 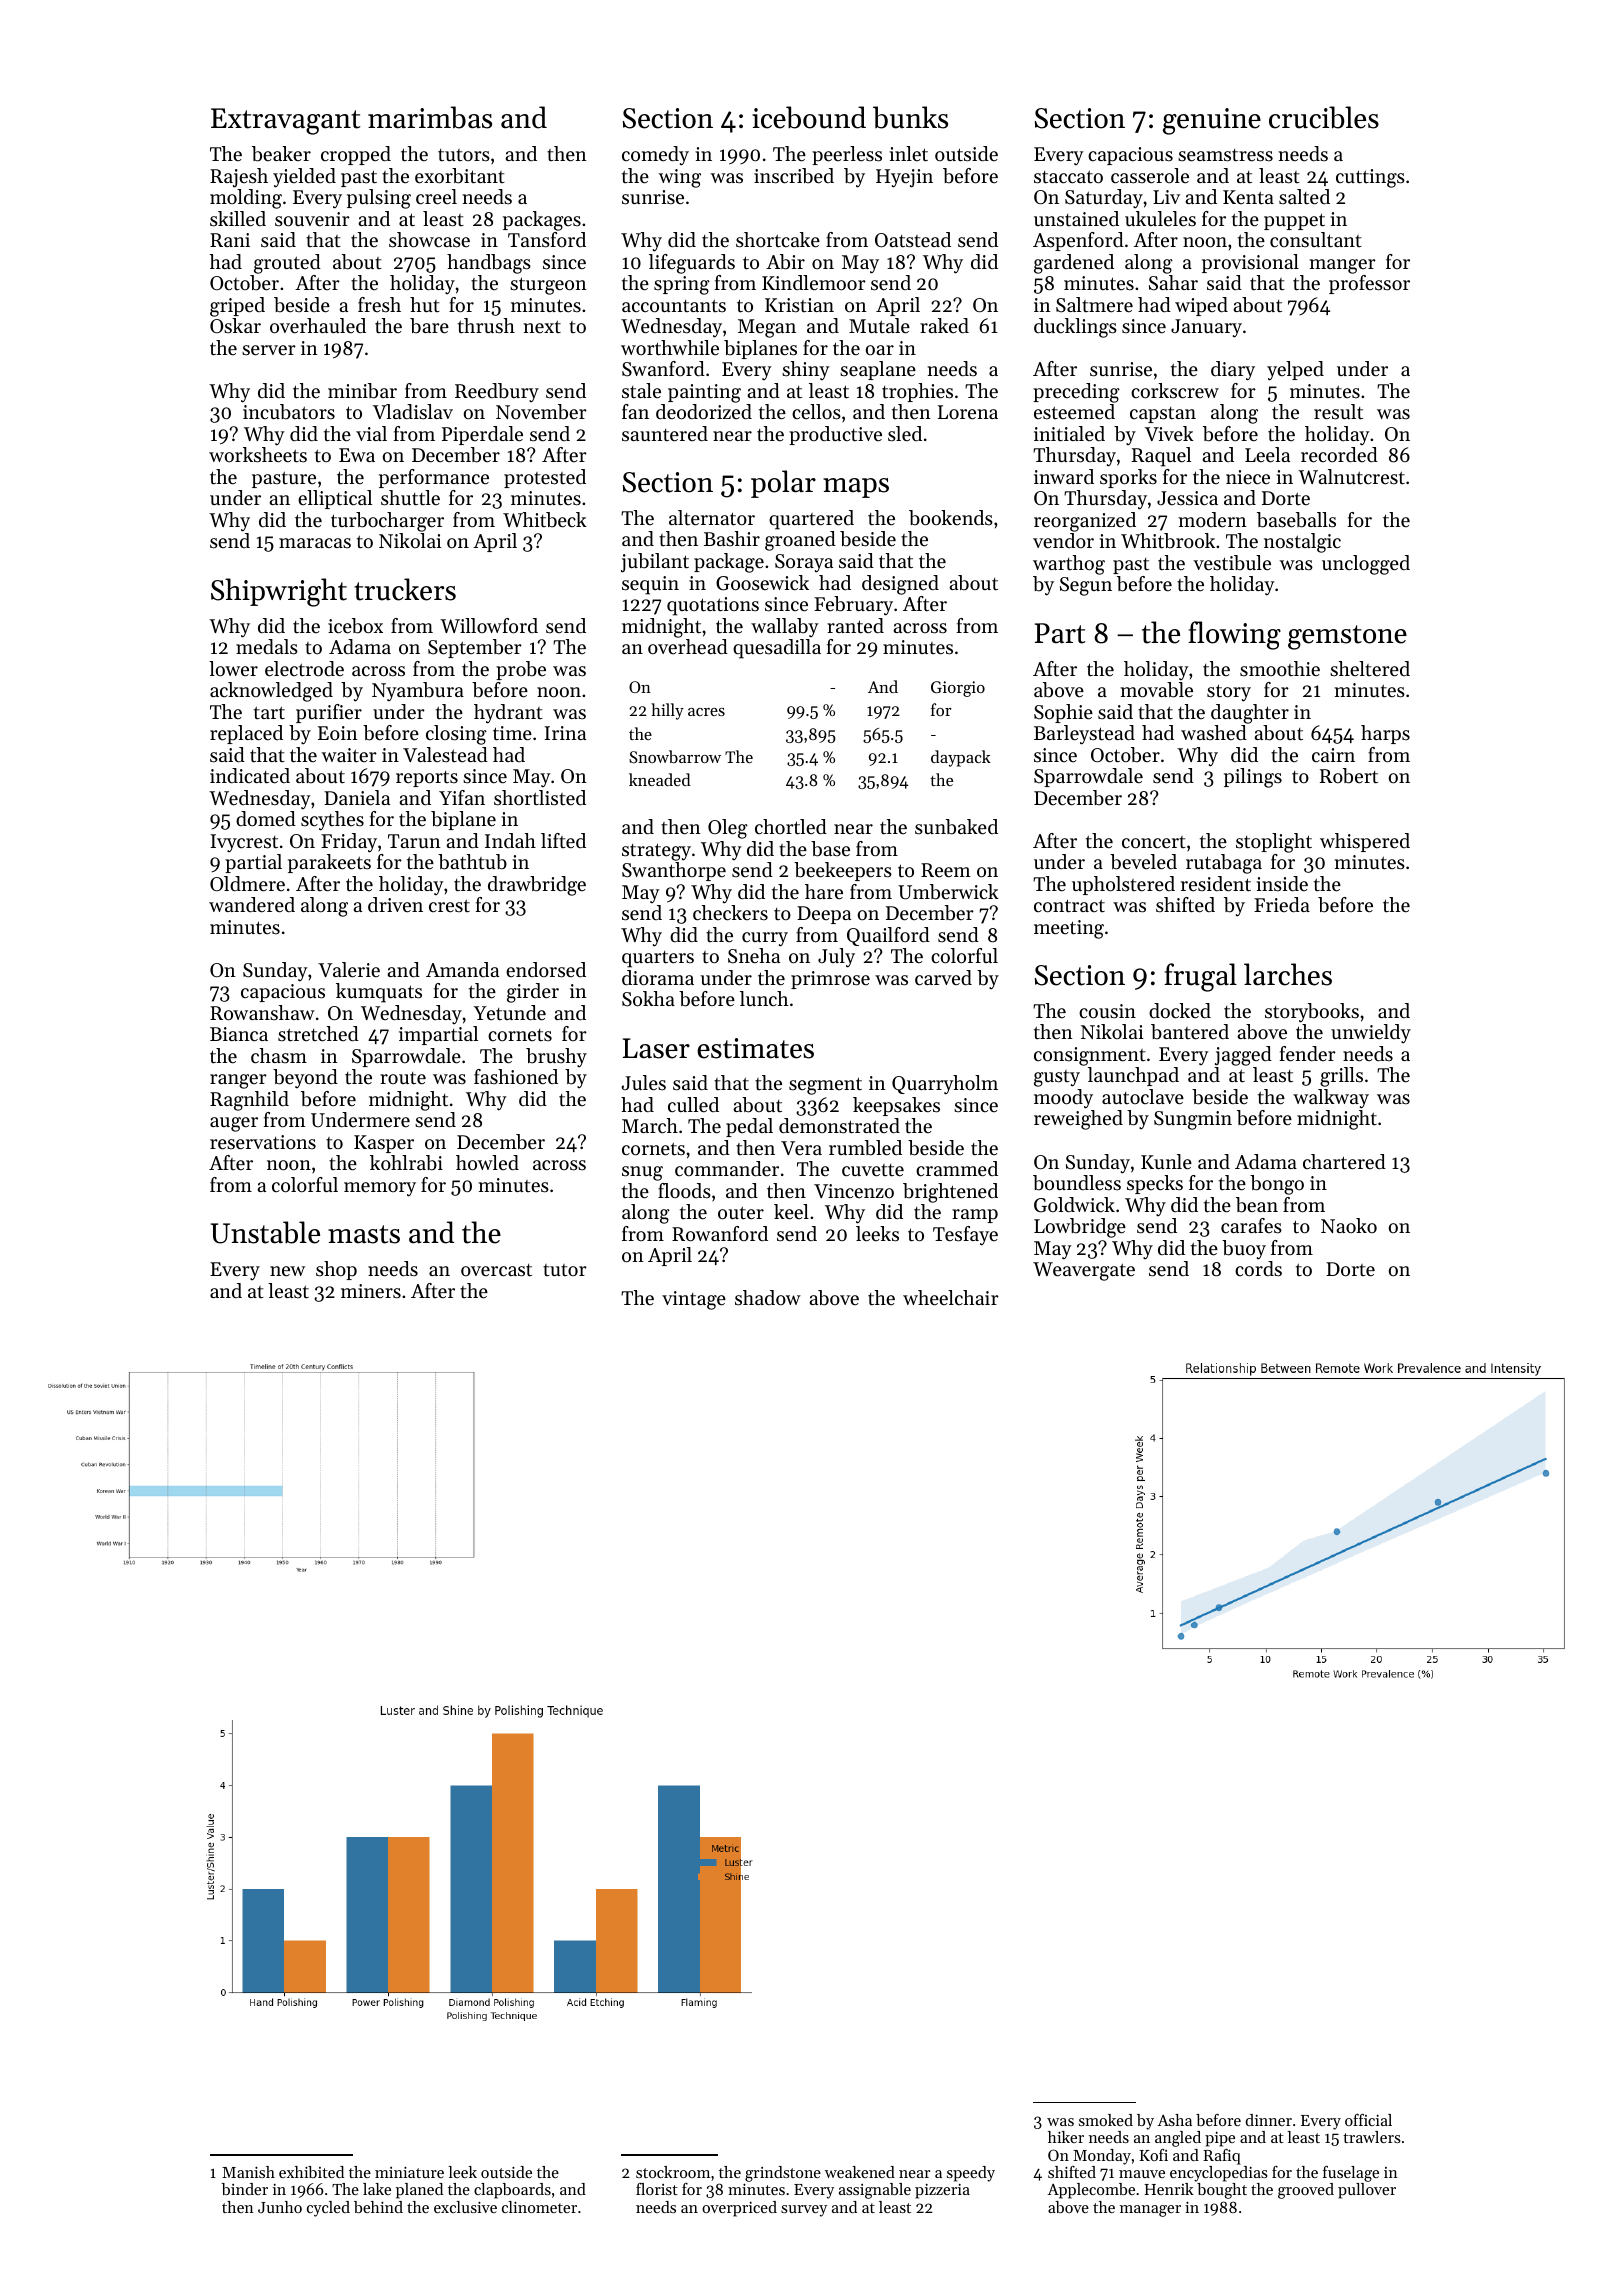 I want to click on cords, so click(x=1258, y=1269).
